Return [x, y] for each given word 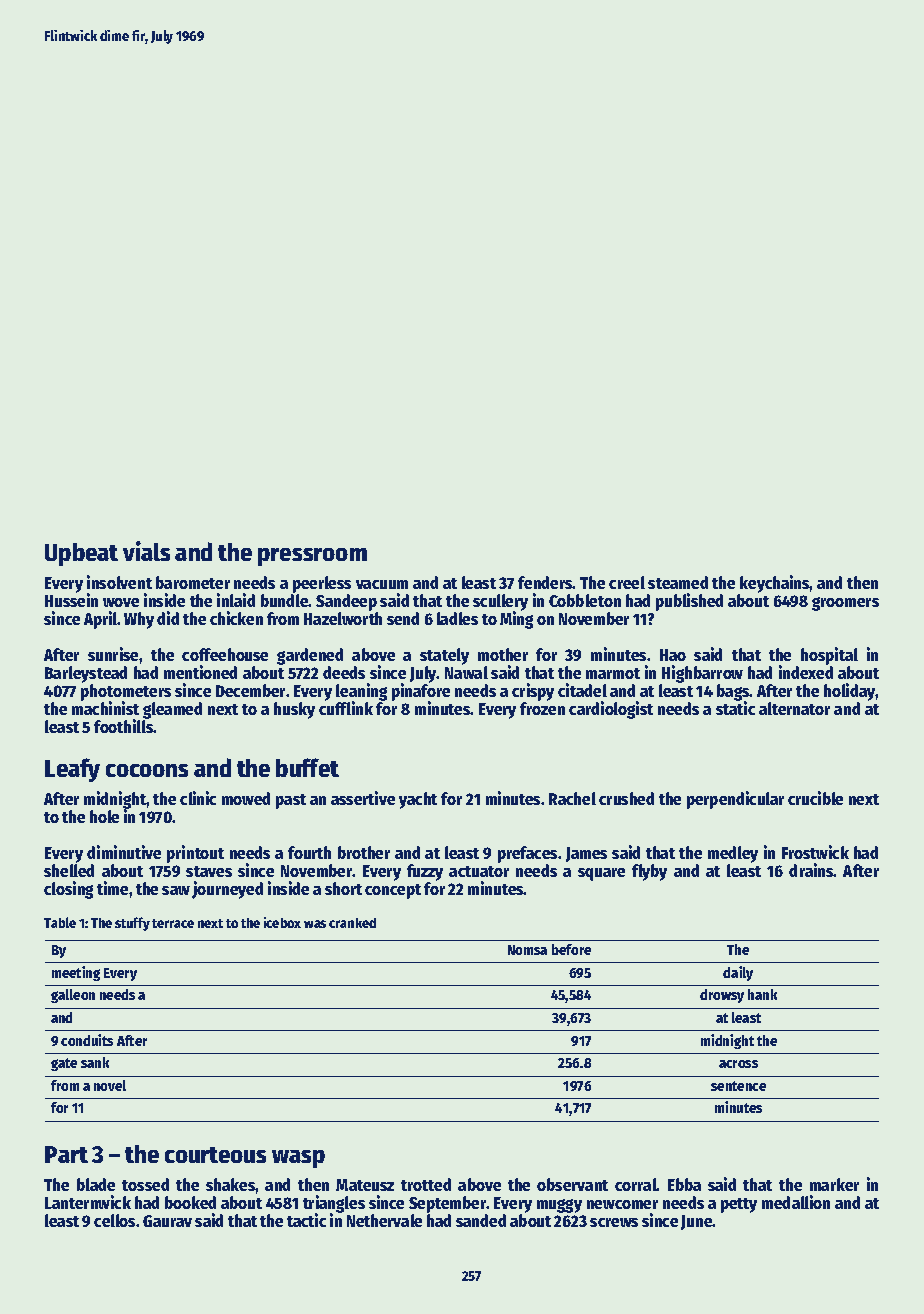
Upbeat [81, 554]
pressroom [312, 557]
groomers [845, 604]
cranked [352, 923]
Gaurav [167, 1221]
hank [762, 994]
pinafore [421, 693]
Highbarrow [702, 674]
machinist [105, 708]
